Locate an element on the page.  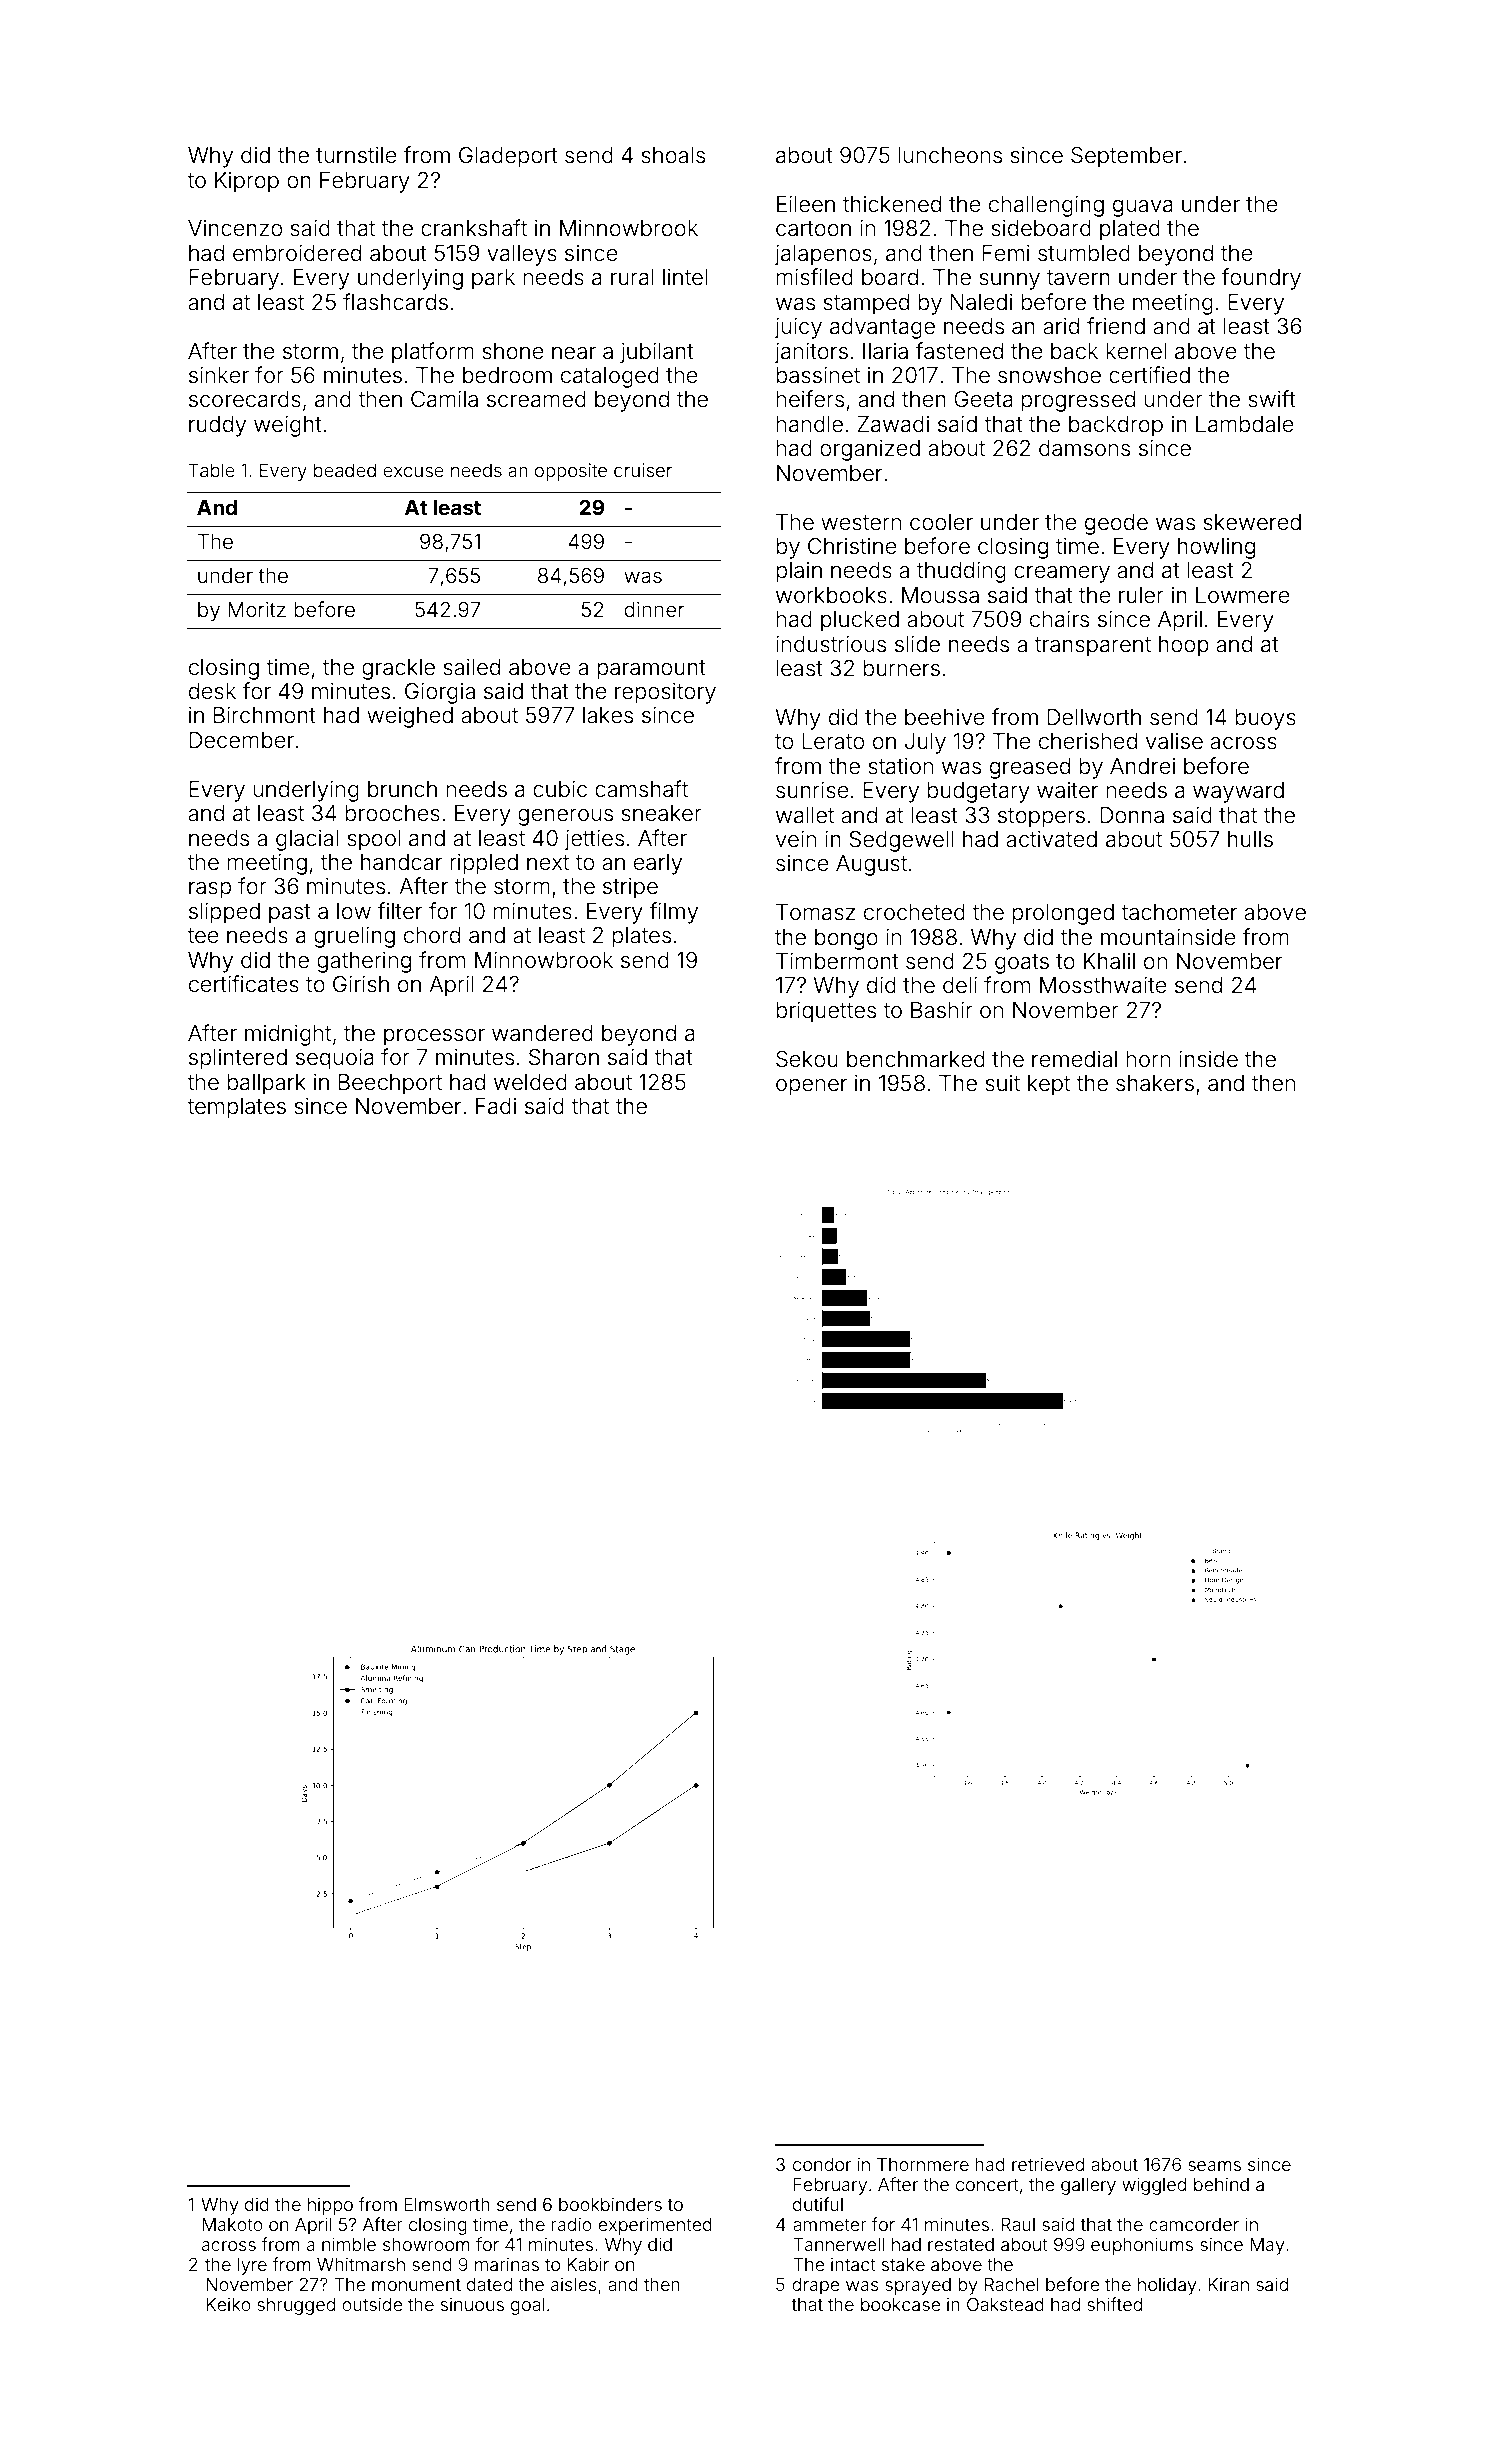
Elmsworth is located at coordinates (447, 2204).
